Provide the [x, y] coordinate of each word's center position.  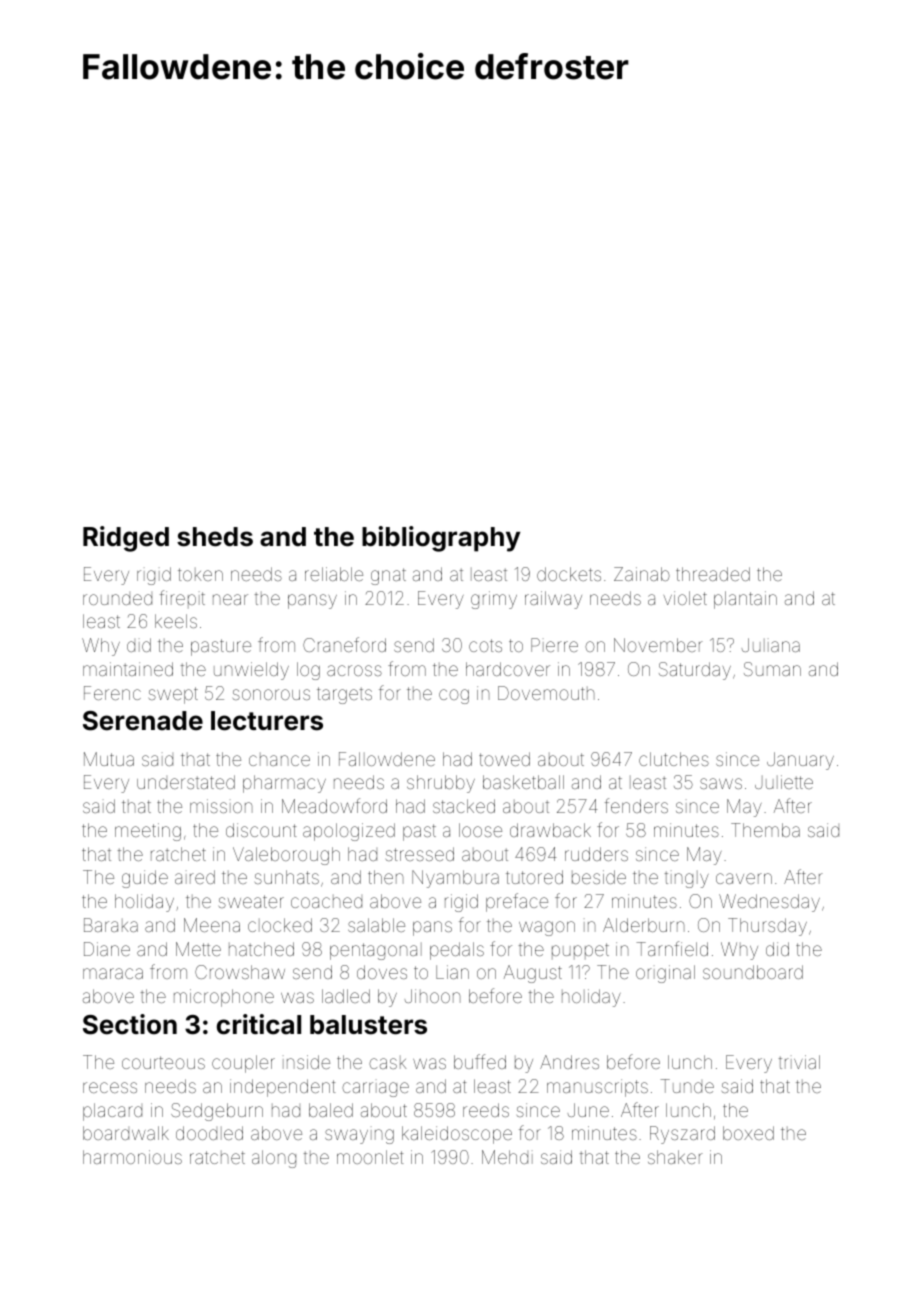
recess [110, 1087]
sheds [215, 537]
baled [331, 1110]
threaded [713, 574]
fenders [636, 805]
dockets [569, 574]
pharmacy [284, 784]
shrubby [441, 784]
